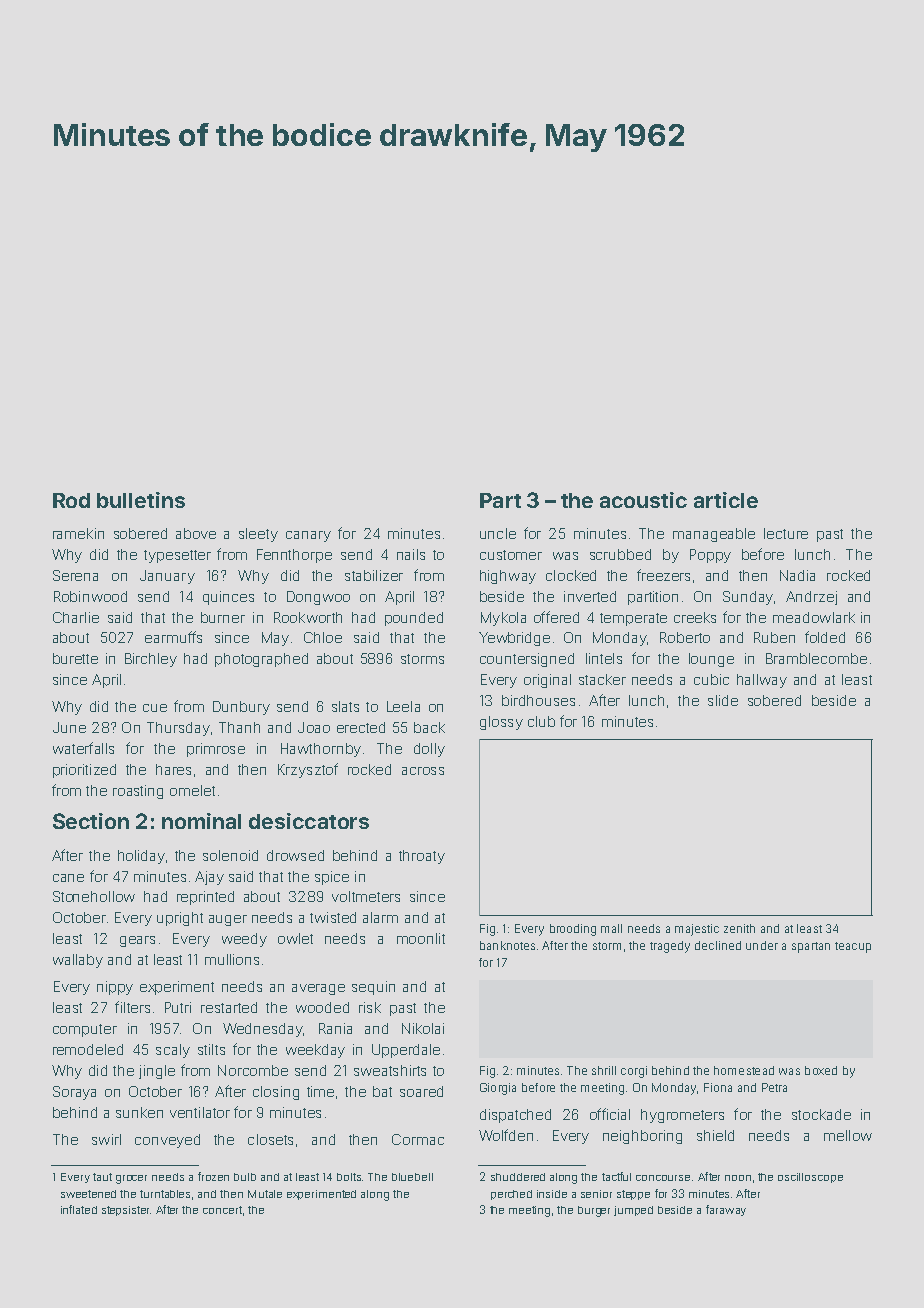 This page has height=1308, width=924. Describe the element at coordinates (723, 700) in the page. I see `slide` at that location.
